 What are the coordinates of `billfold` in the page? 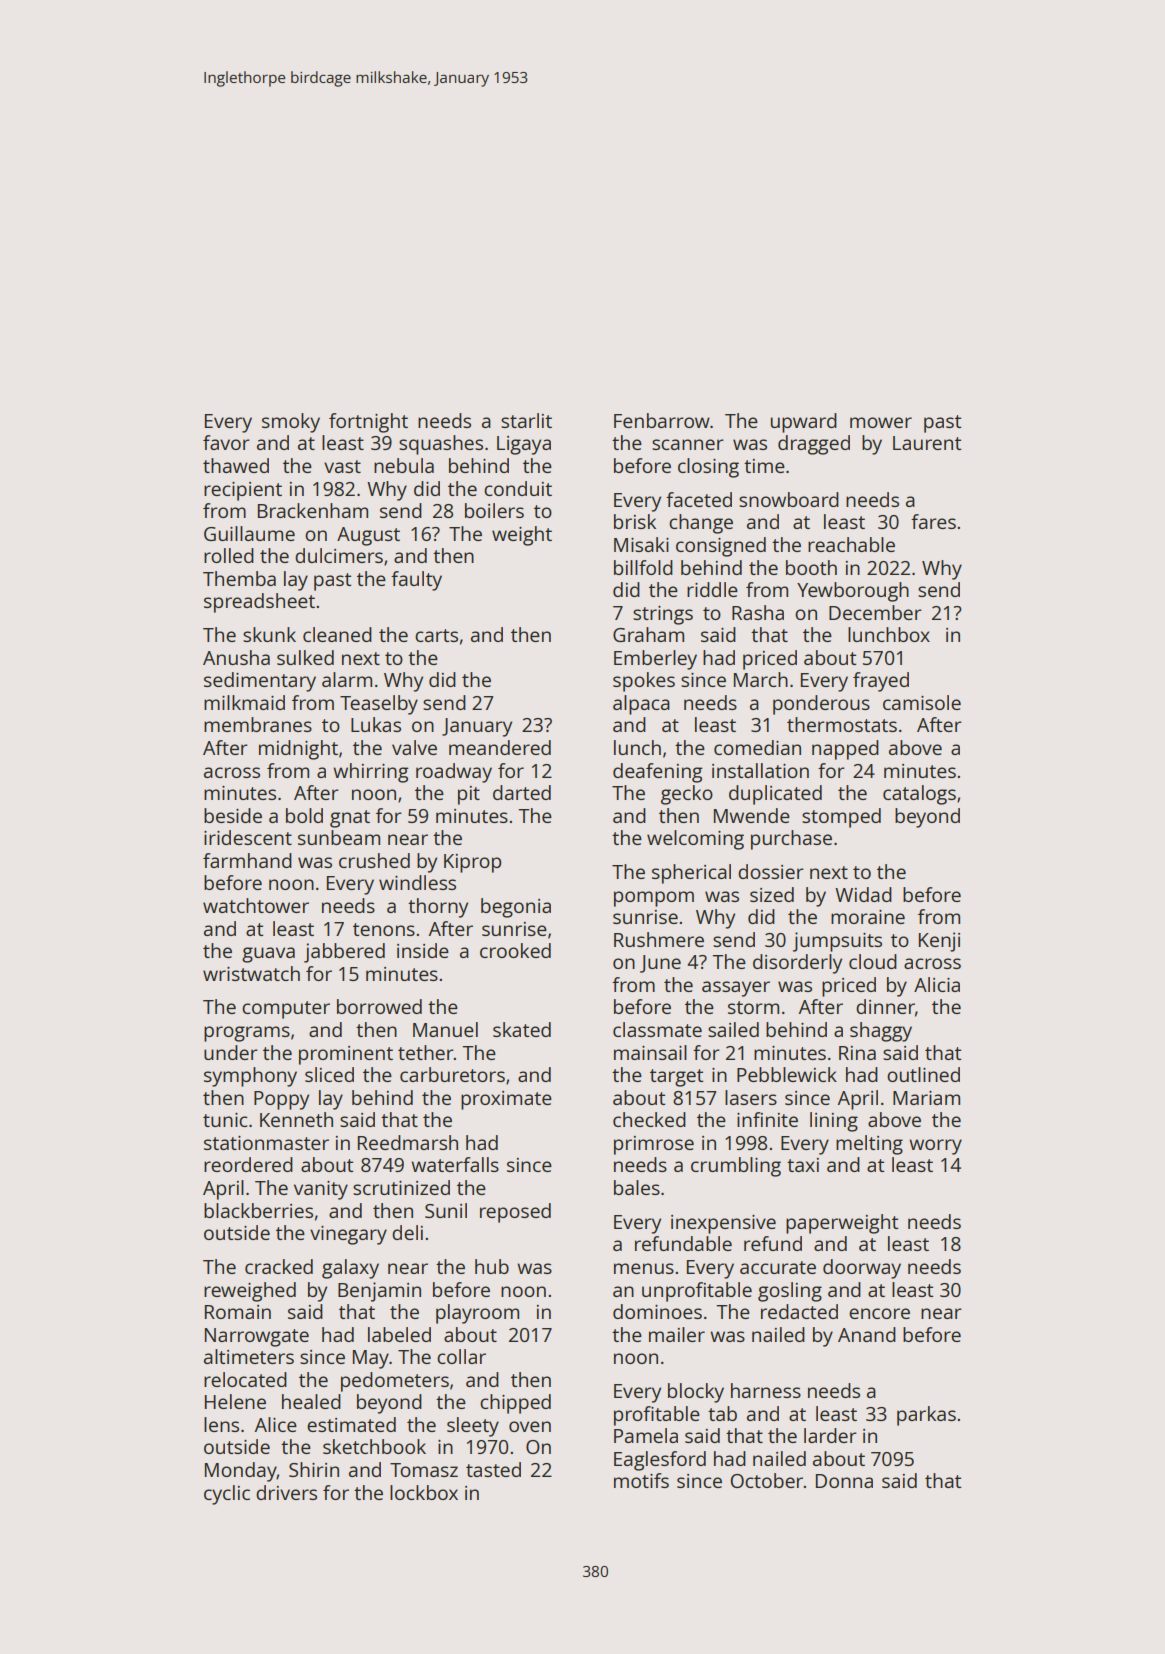 It's located at (643, 567).
